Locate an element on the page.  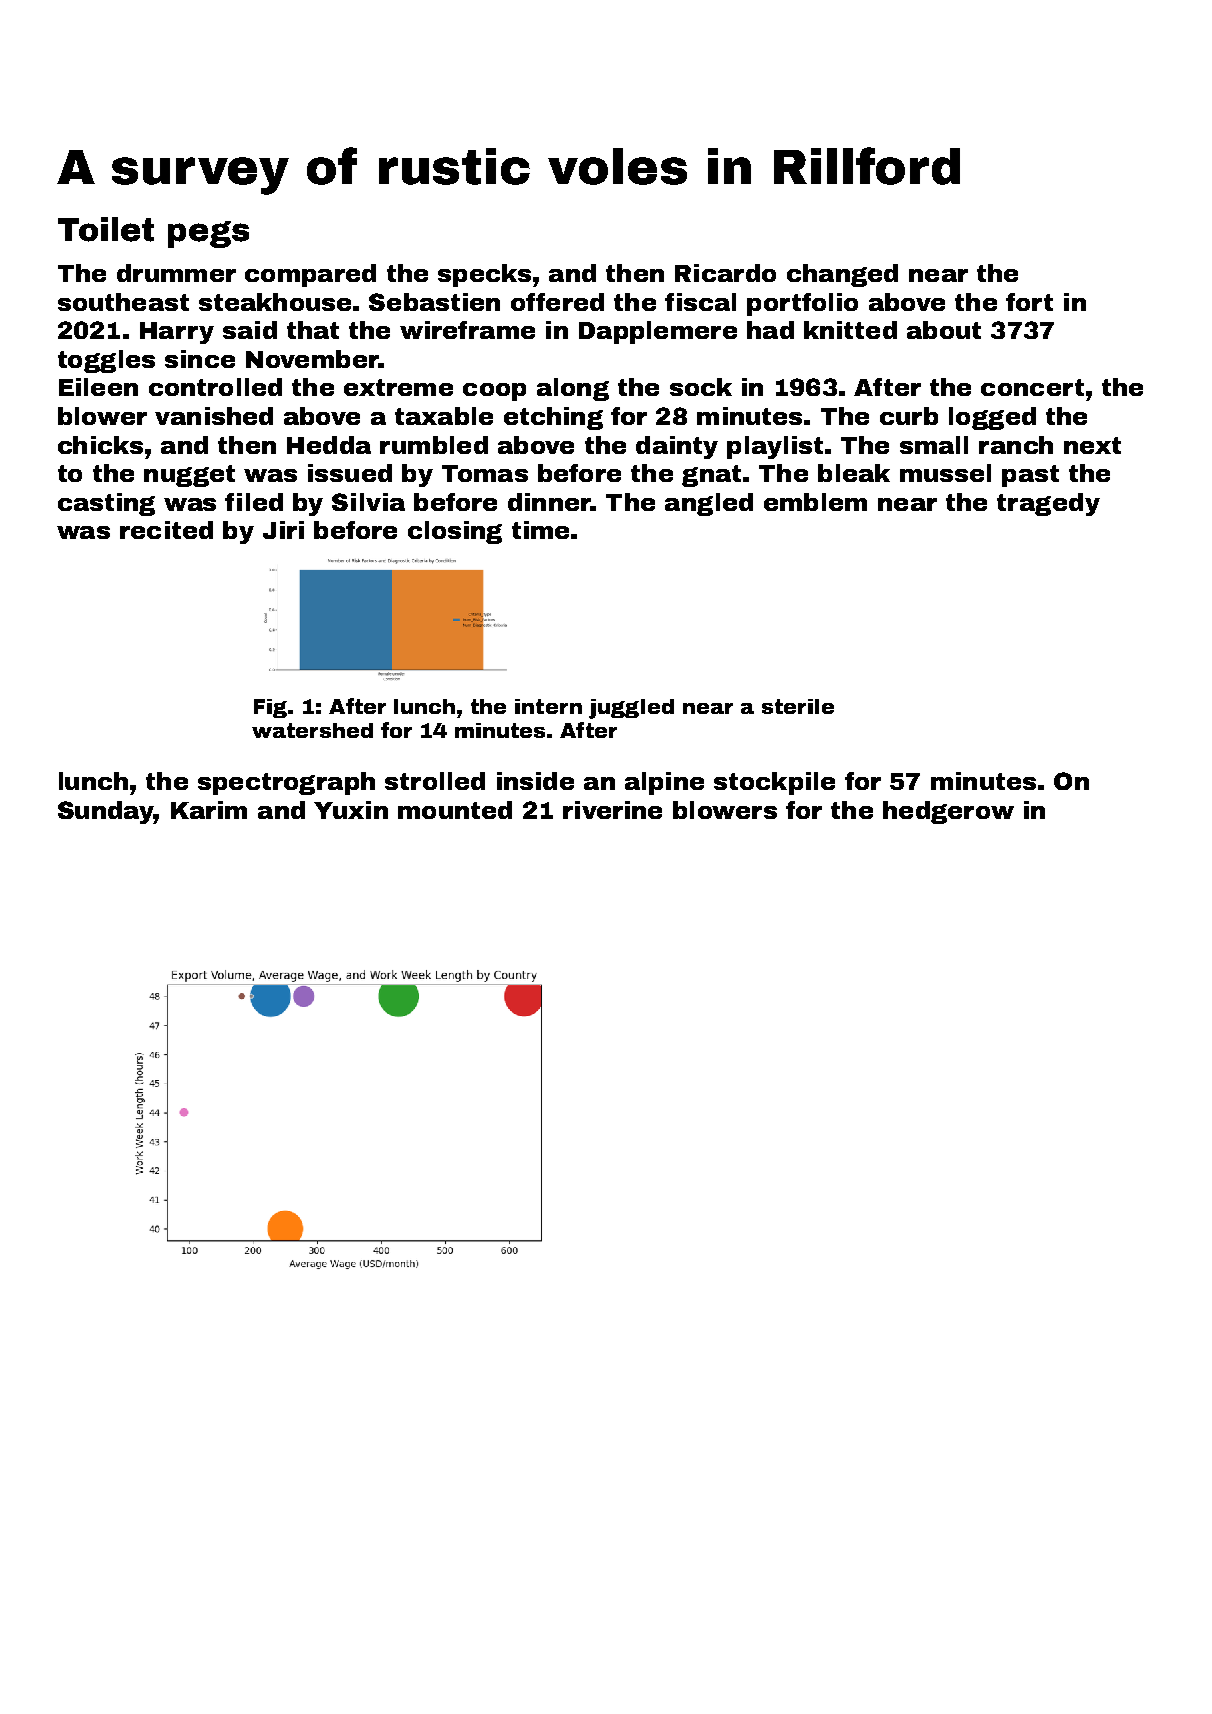
sock is located at coordinates (701, 387).
